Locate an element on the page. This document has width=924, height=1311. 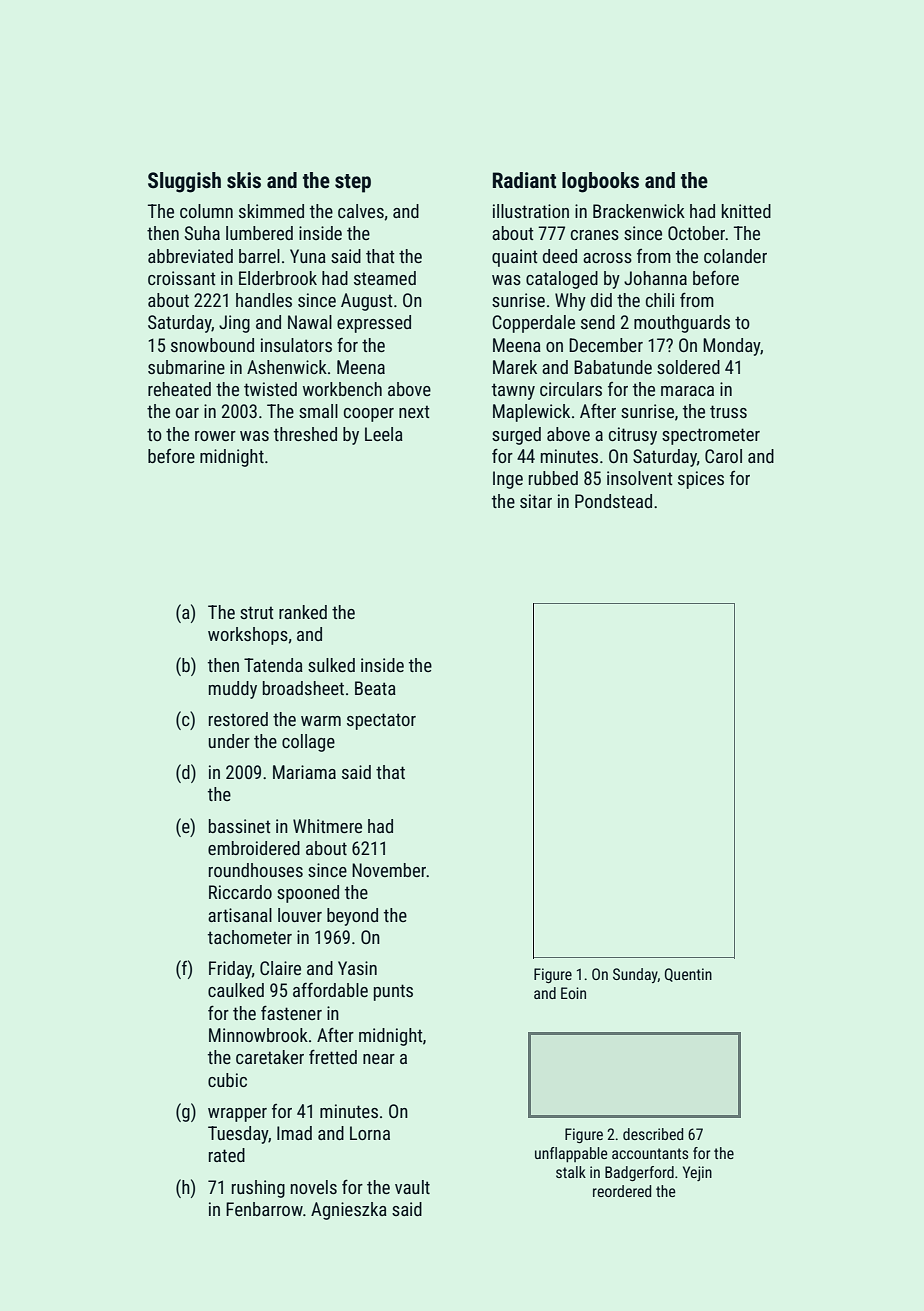
calves is located at coordinates (361, 211).
